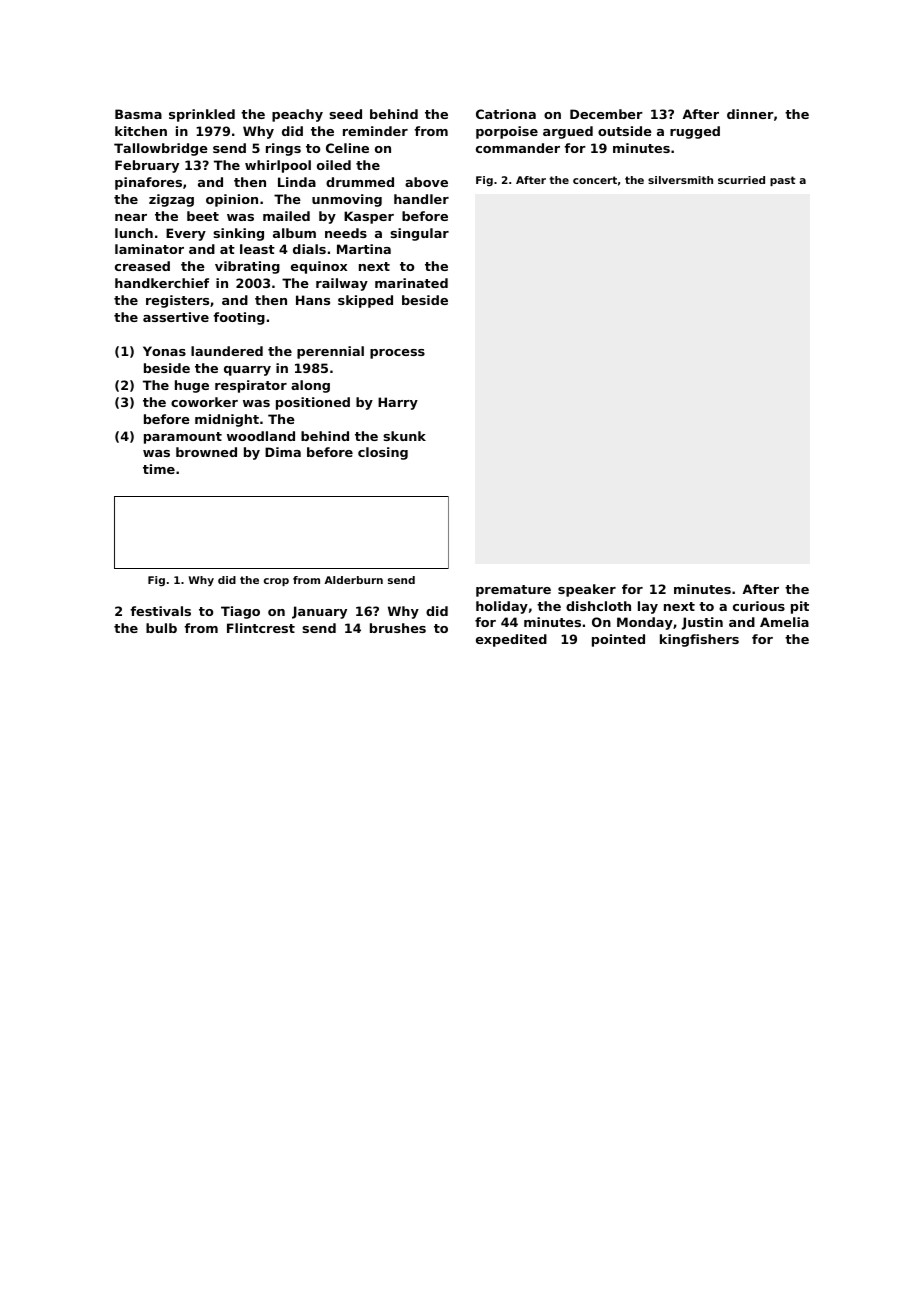  Describe the element at coordinates (782, 181) in the page. I see `past` at that location.
